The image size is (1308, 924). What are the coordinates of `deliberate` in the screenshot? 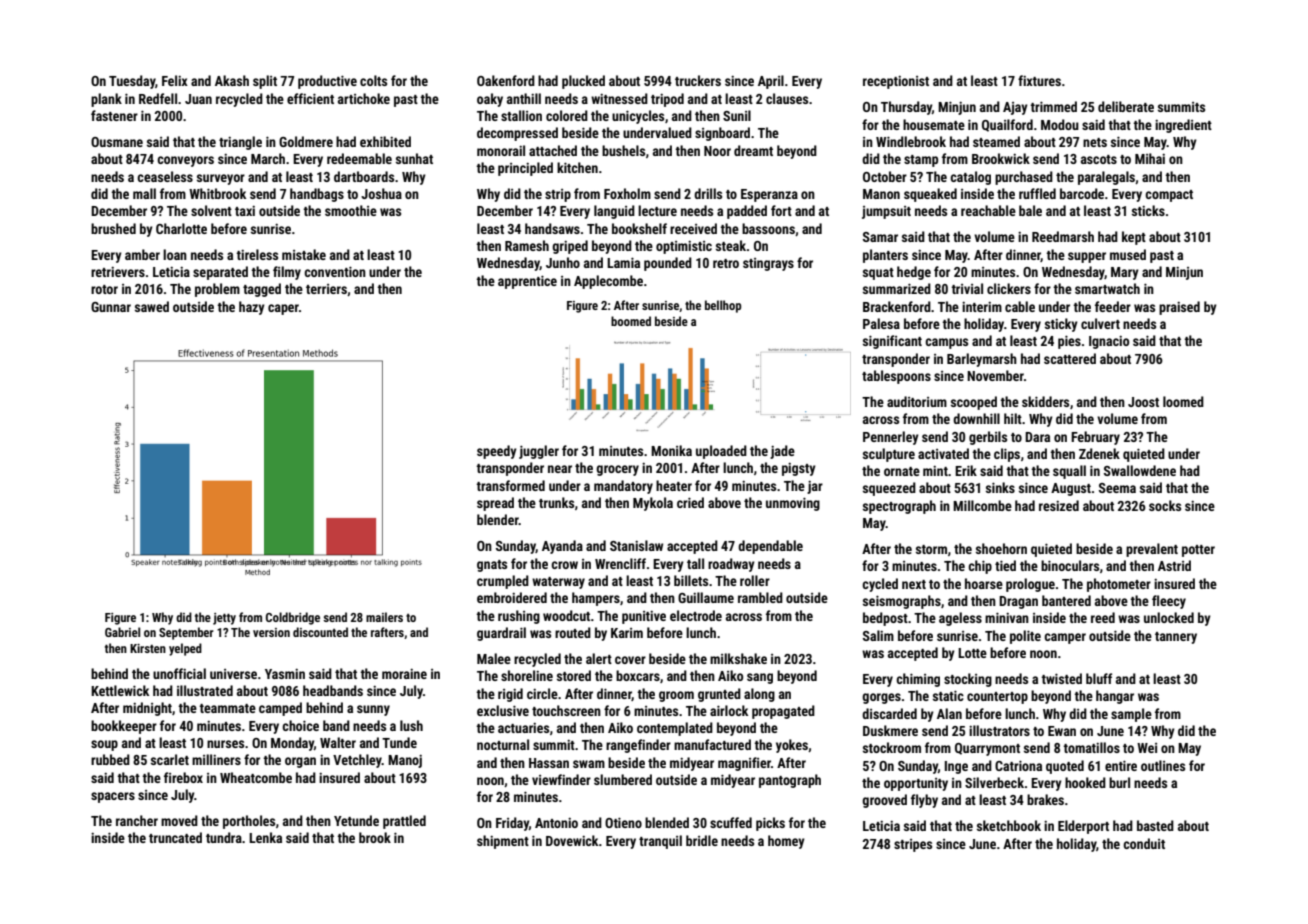 It's located at (1126, 106).
